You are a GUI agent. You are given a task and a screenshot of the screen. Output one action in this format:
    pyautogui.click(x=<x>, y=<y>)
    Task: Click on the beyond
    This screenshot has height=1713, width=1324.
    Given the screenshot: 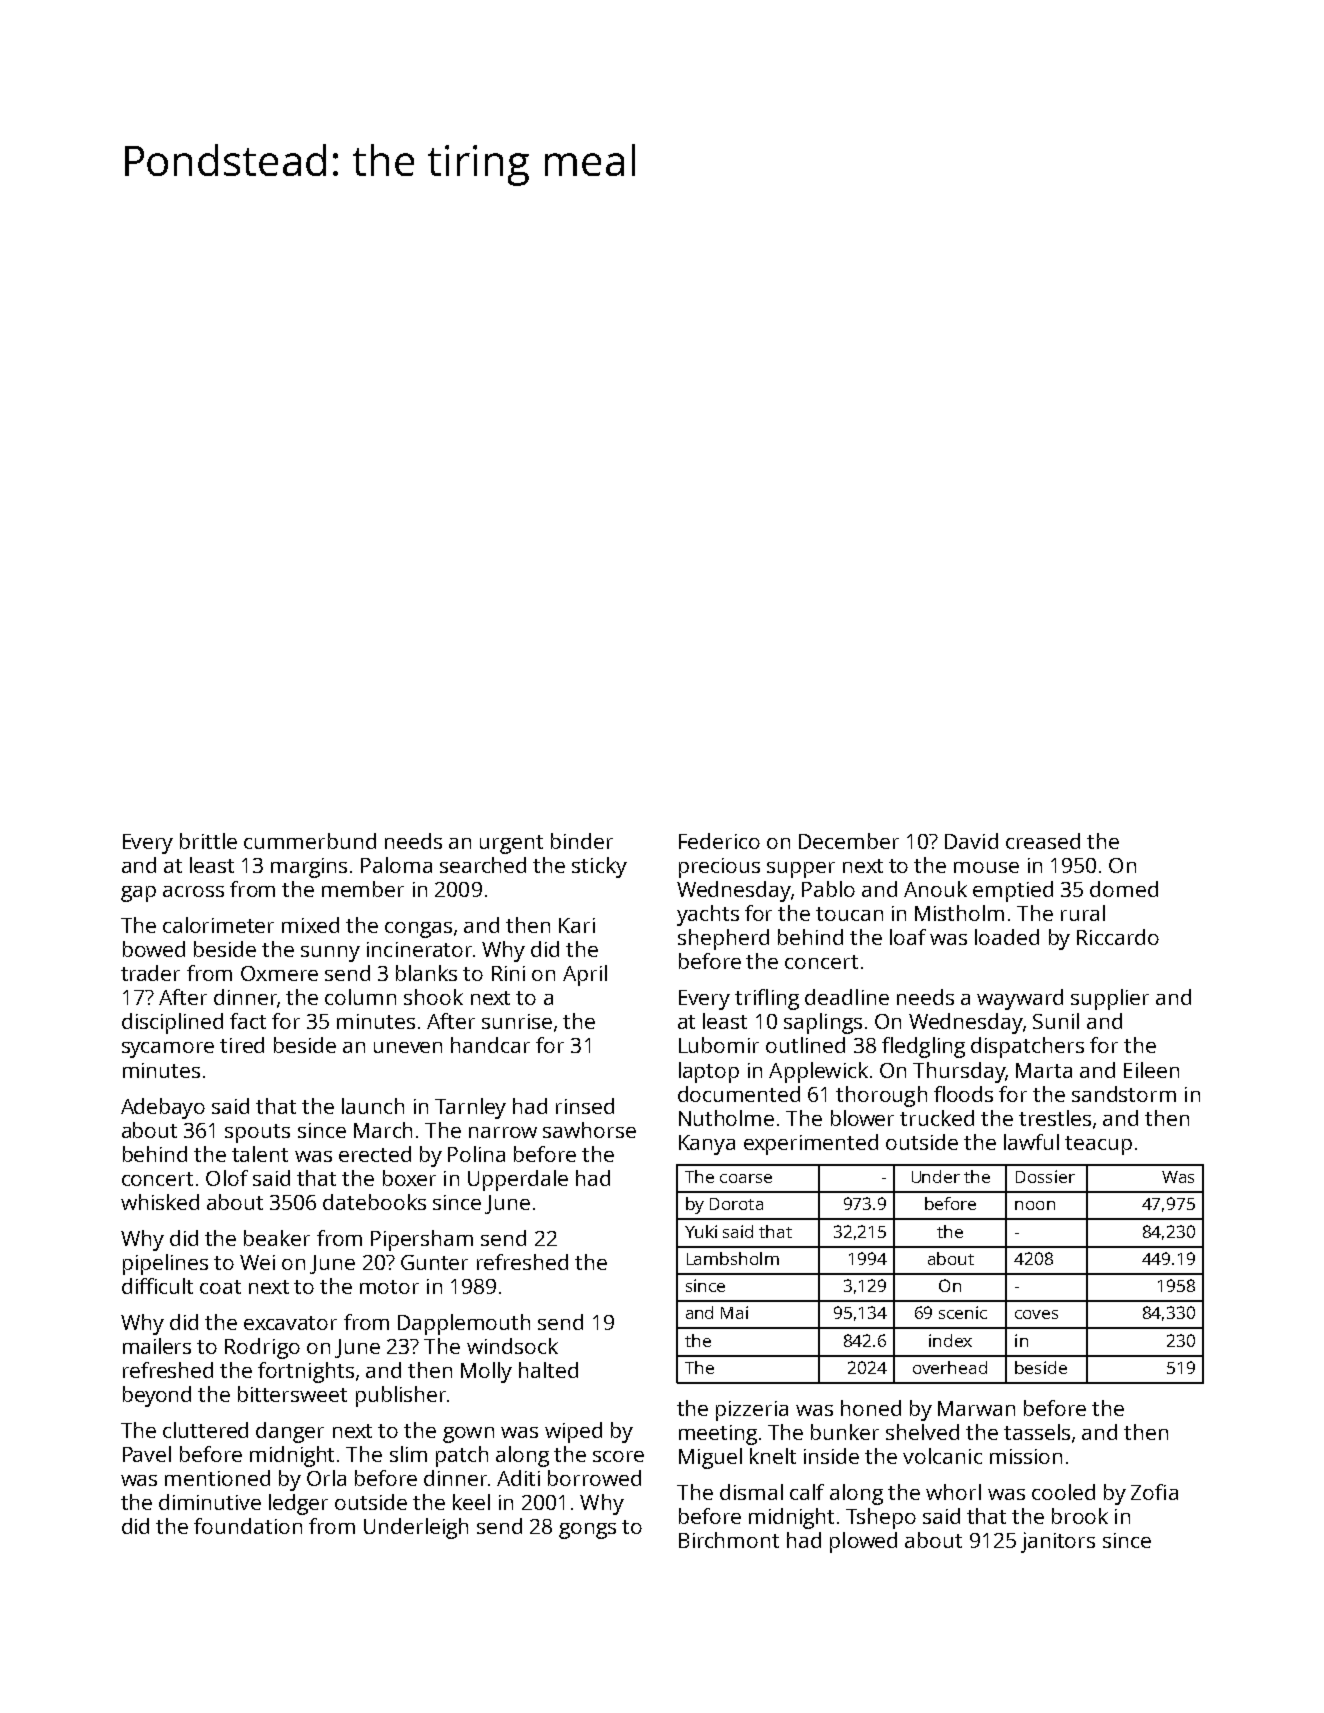 What is the action you would take?
    pyautogui.click(x=157, y=1396)
